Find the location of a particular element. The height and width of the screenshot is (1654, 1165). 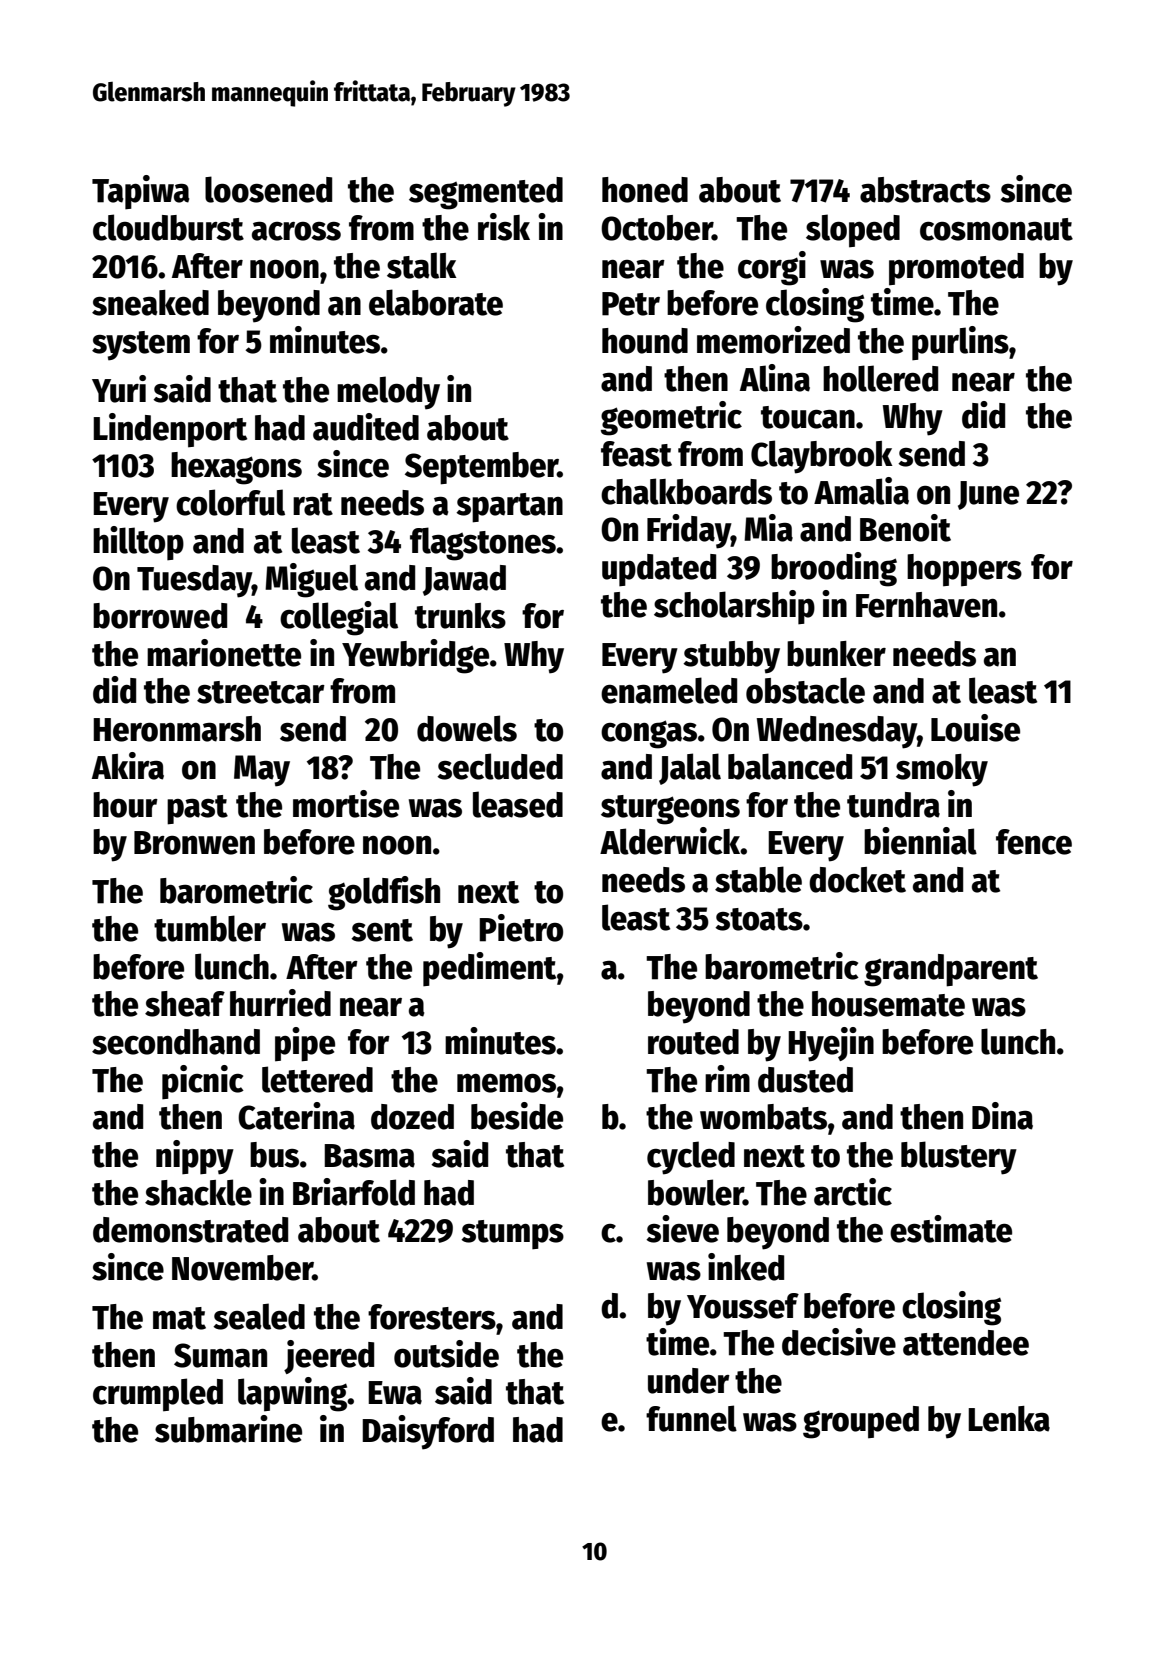

hexagons is located at coordinates (236, 468).
